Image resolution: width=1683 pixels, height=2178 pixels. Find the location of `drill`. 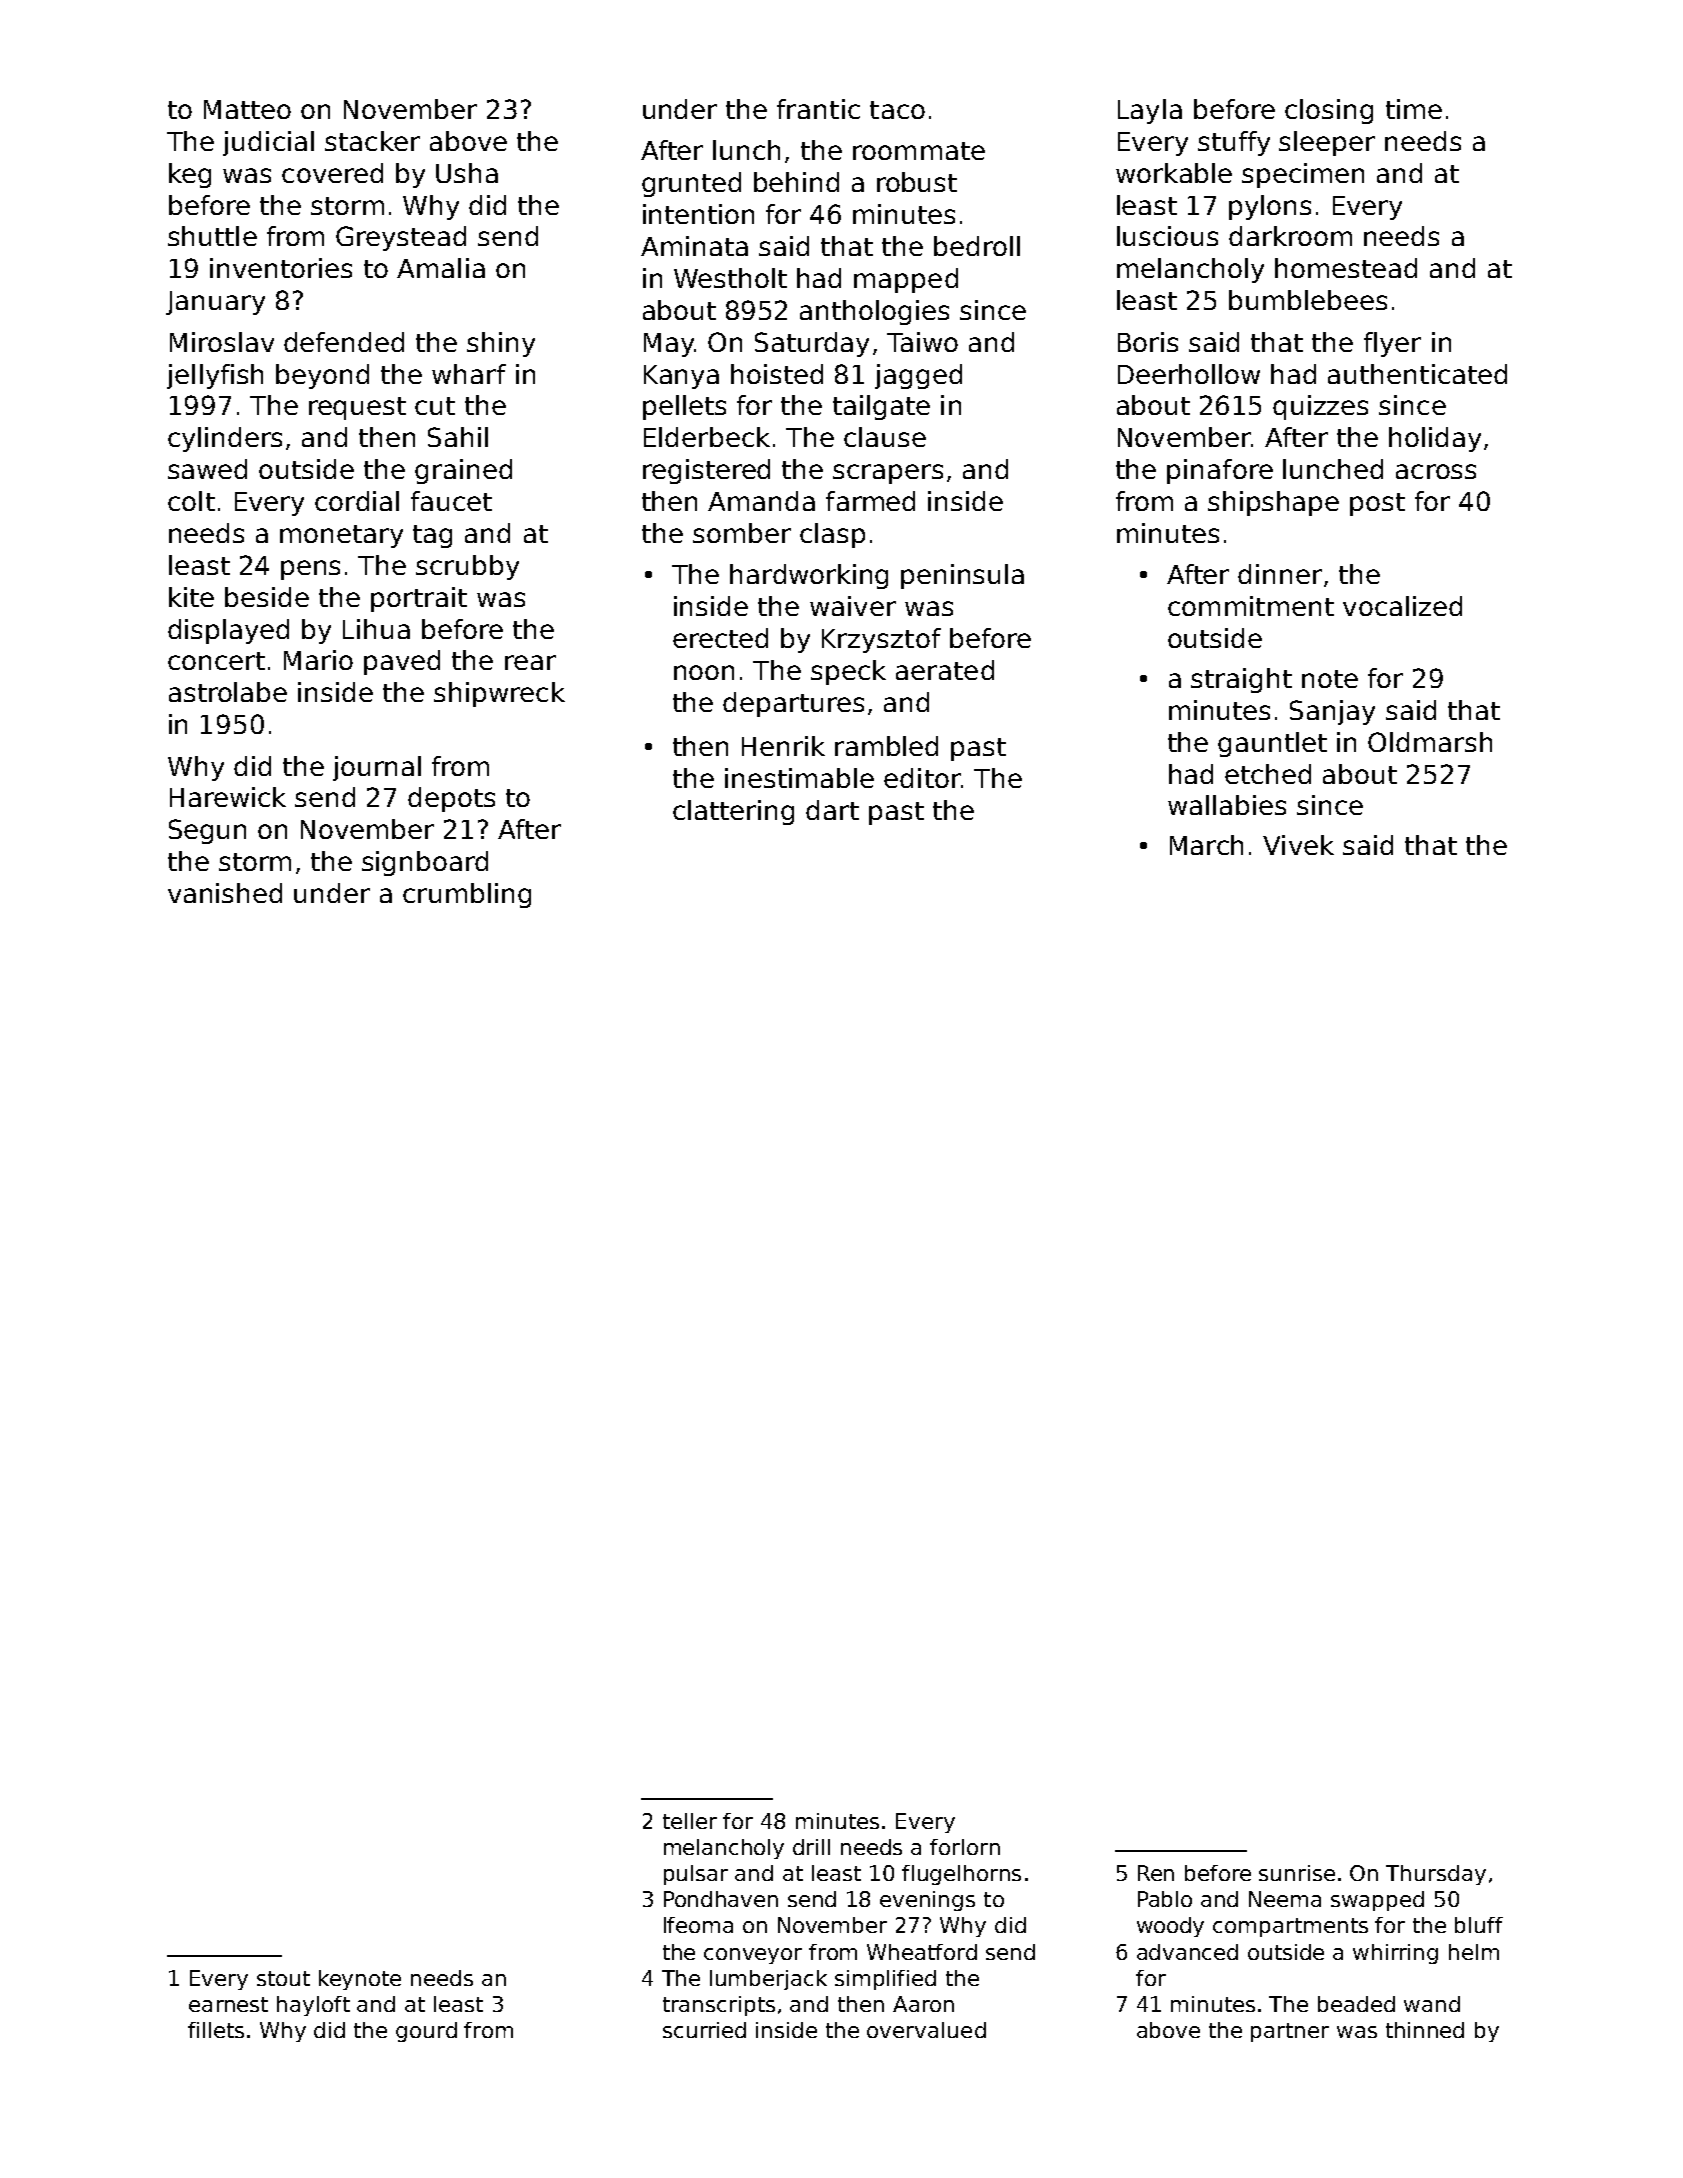

drill is located at coordinates (811, 1847).
